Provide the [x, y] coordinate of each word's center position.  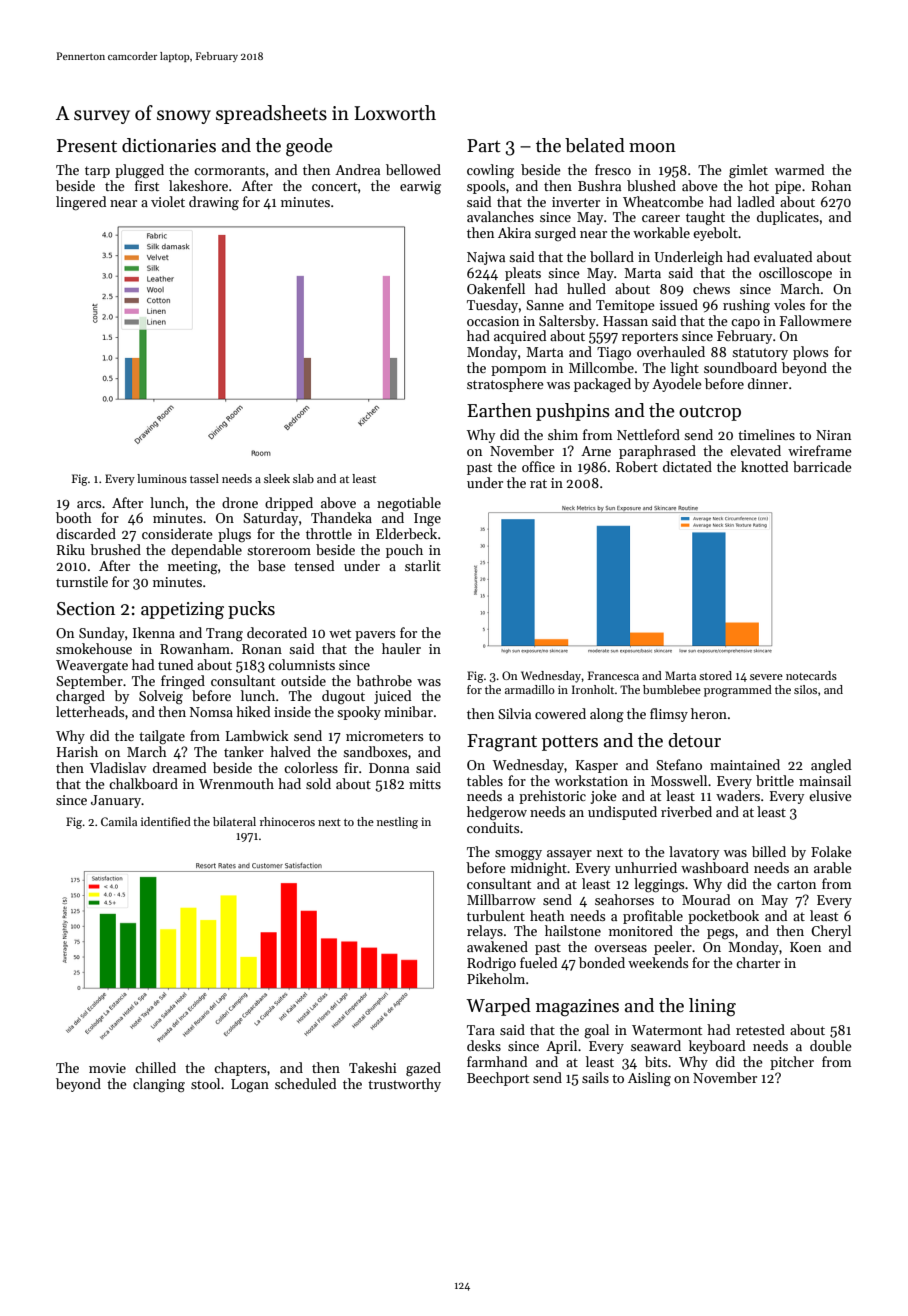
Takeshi [373, 1067]
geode [309, 147]
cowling [490, 171]
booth [74, 517]
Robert [637, 466]
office [538, 466]
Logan [250, 1086]
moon [652, 148]
